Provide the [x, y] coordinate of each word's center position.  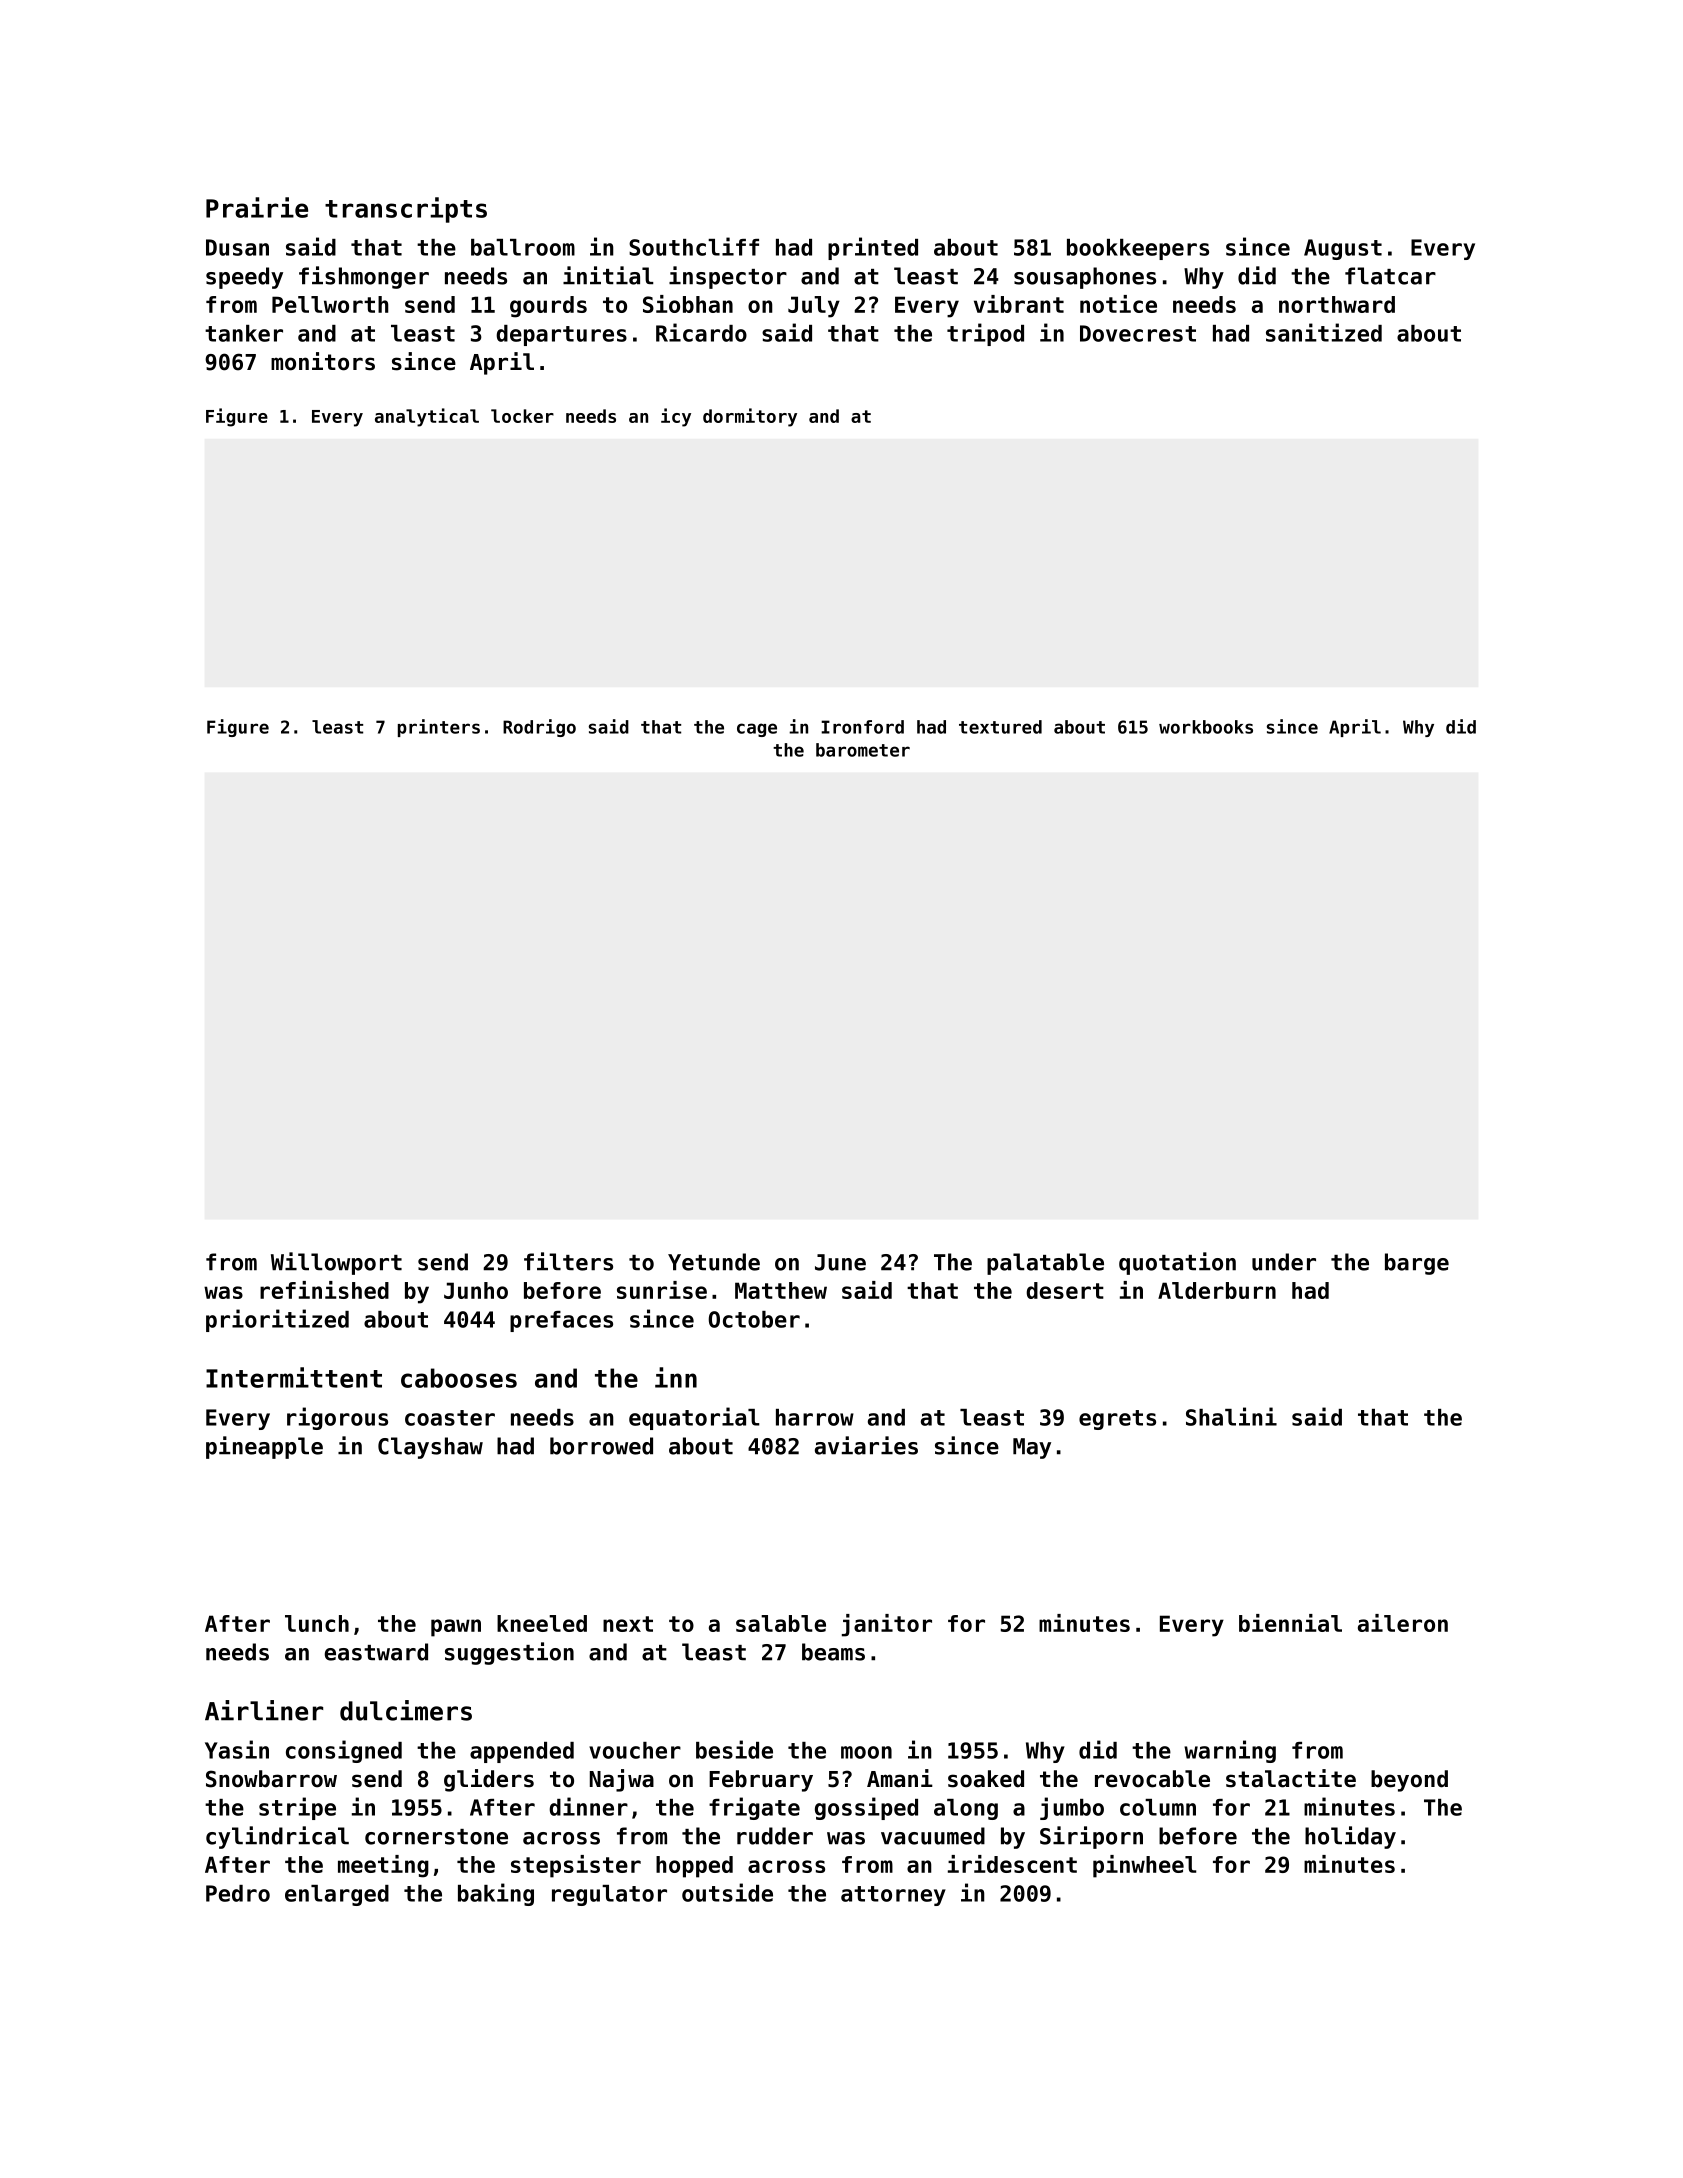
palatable [1045, 1264]
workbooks [1206, 727]
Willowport [336, 1263]
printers [439, 728]
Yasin [237, 1749]
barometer [863, 750]
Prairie [257, 207]
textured [1000, 727]
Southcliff [694, 246]
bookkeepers [1138, 249]
